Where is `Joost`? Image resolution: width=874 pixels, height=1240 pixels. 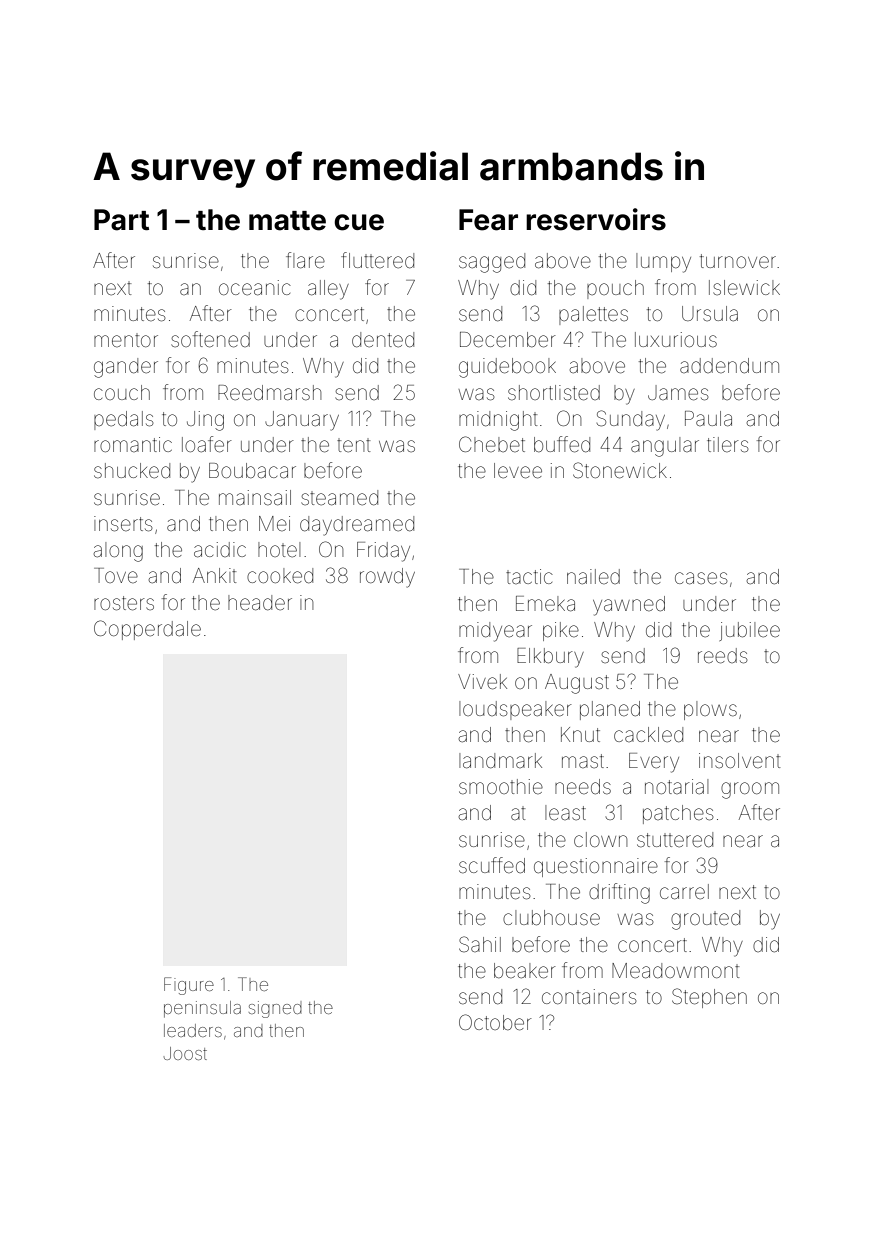
Joost is located at coordinates (185, 1053).
